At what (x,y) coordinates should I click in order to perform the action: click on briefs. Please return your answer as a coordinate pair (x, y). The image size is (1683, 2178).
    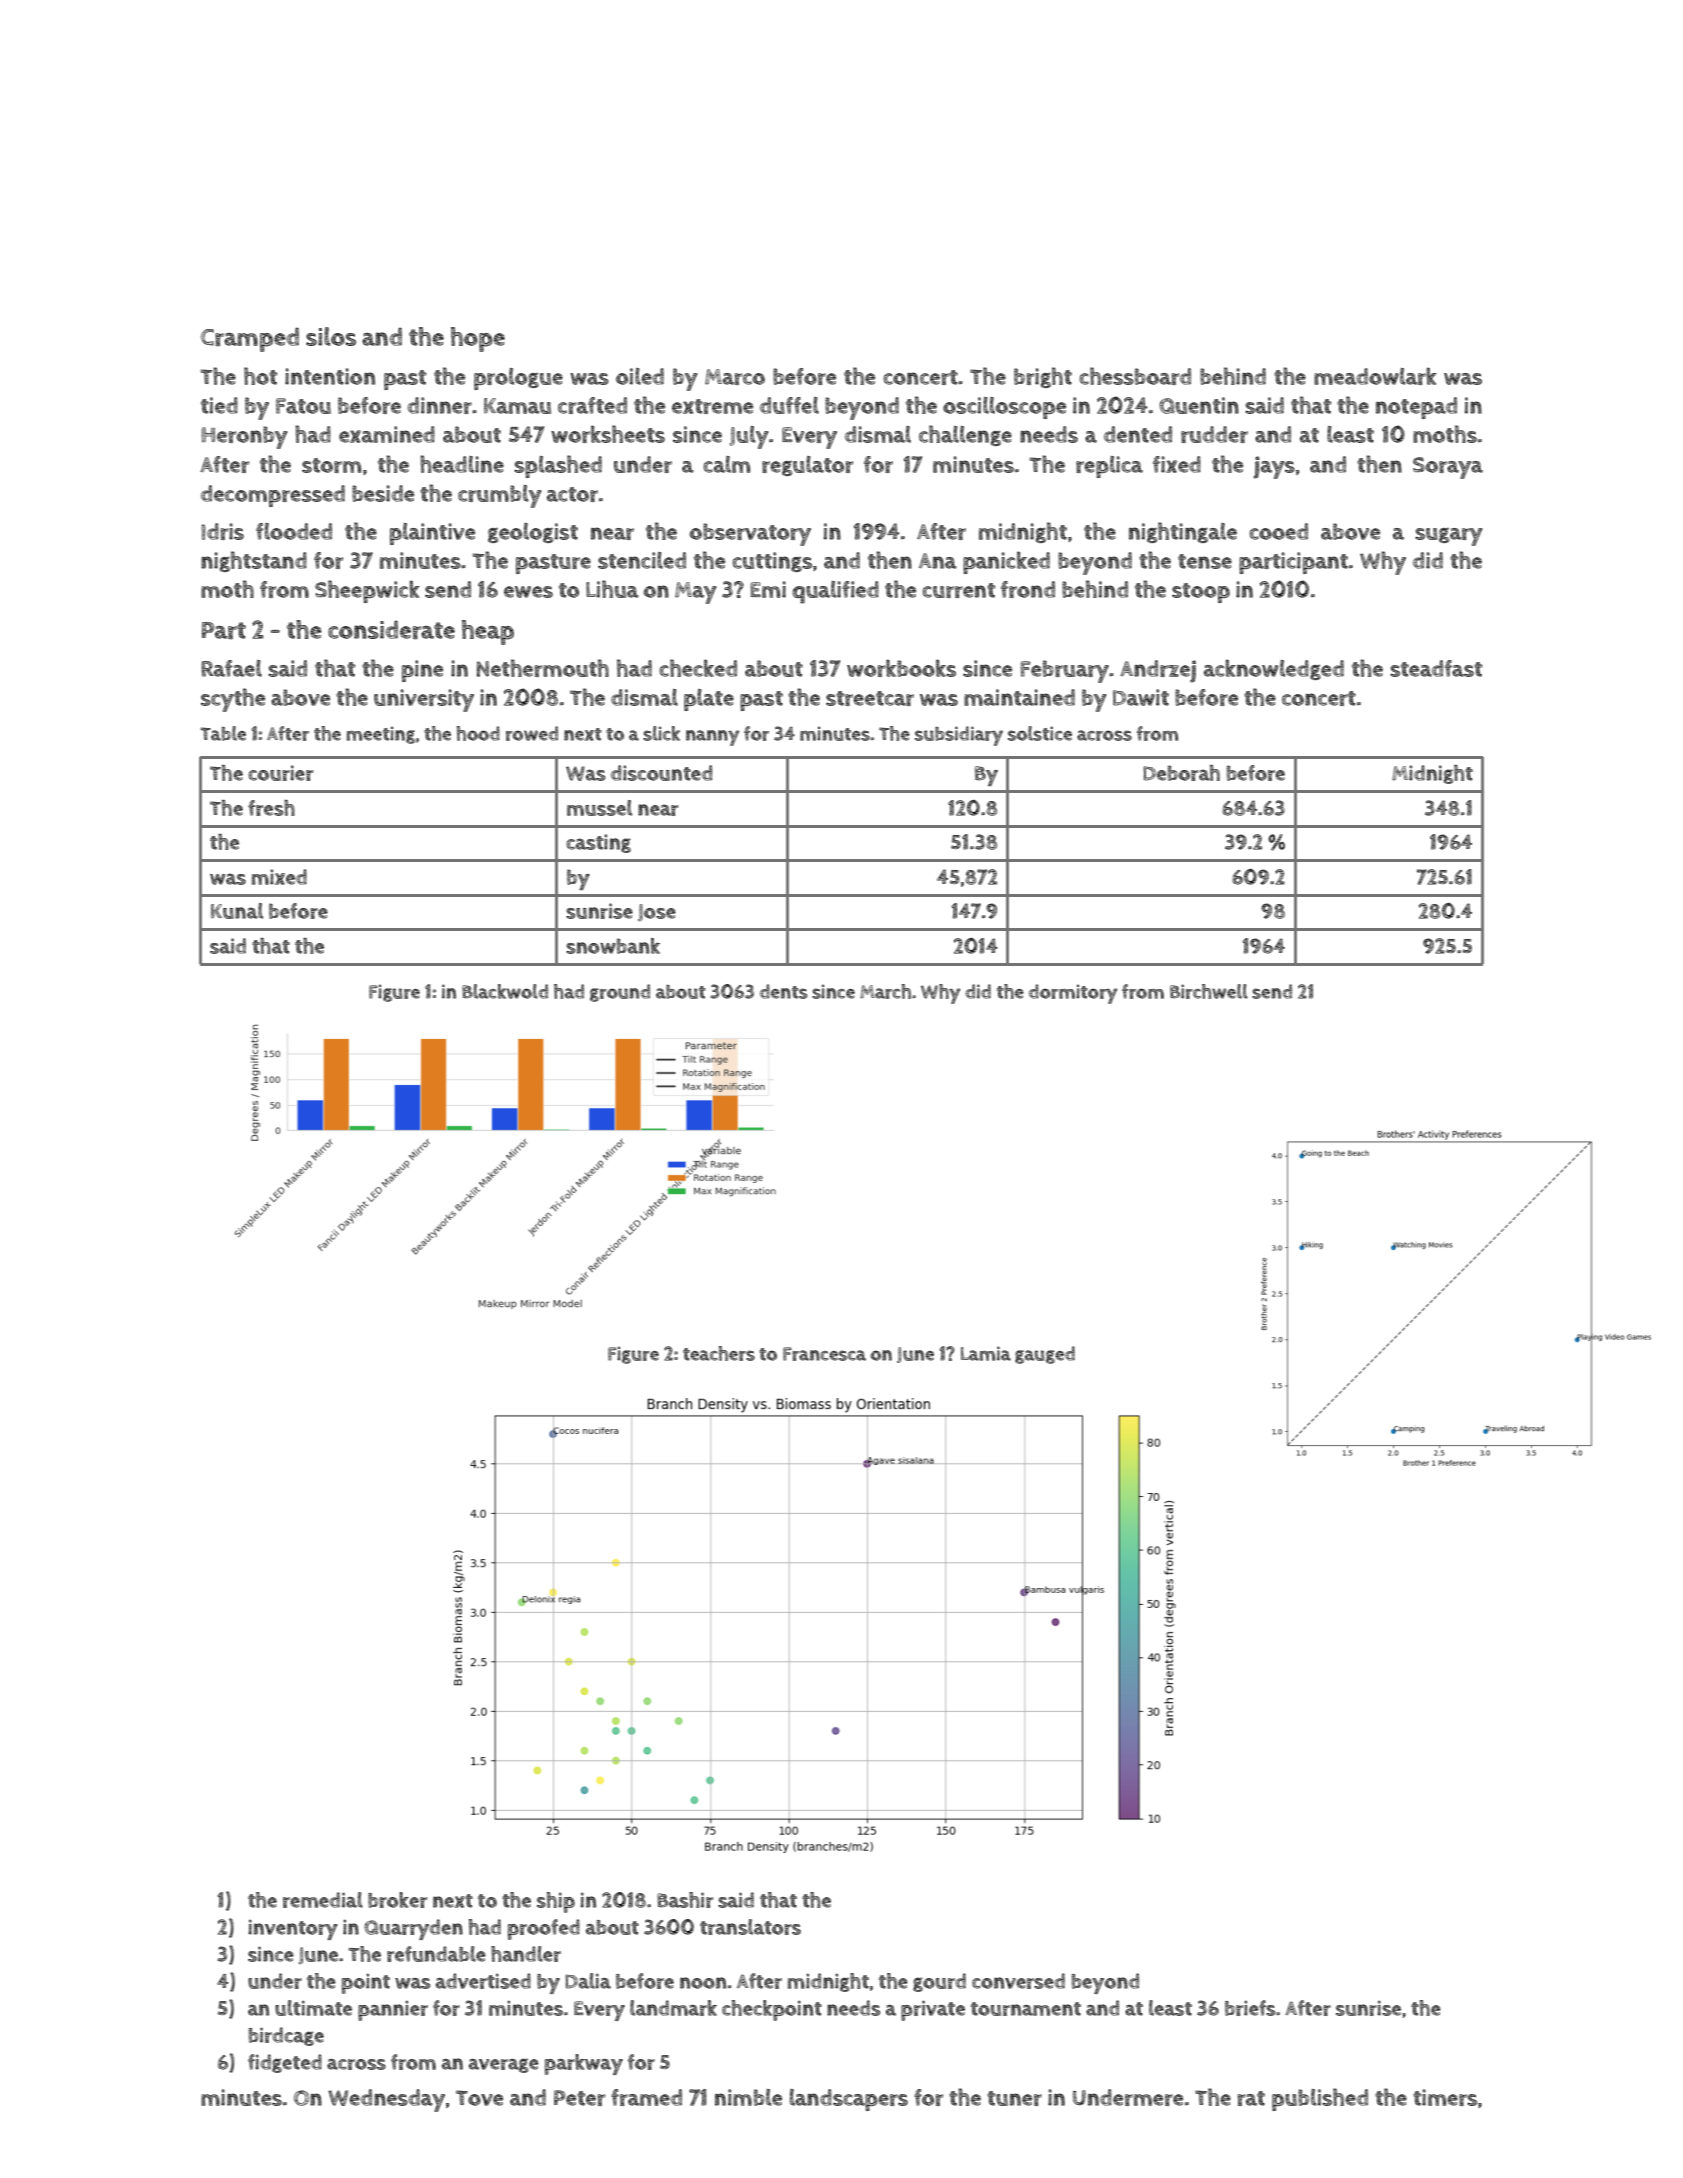
    Looking at the image, I should click on (1250, 2008).
